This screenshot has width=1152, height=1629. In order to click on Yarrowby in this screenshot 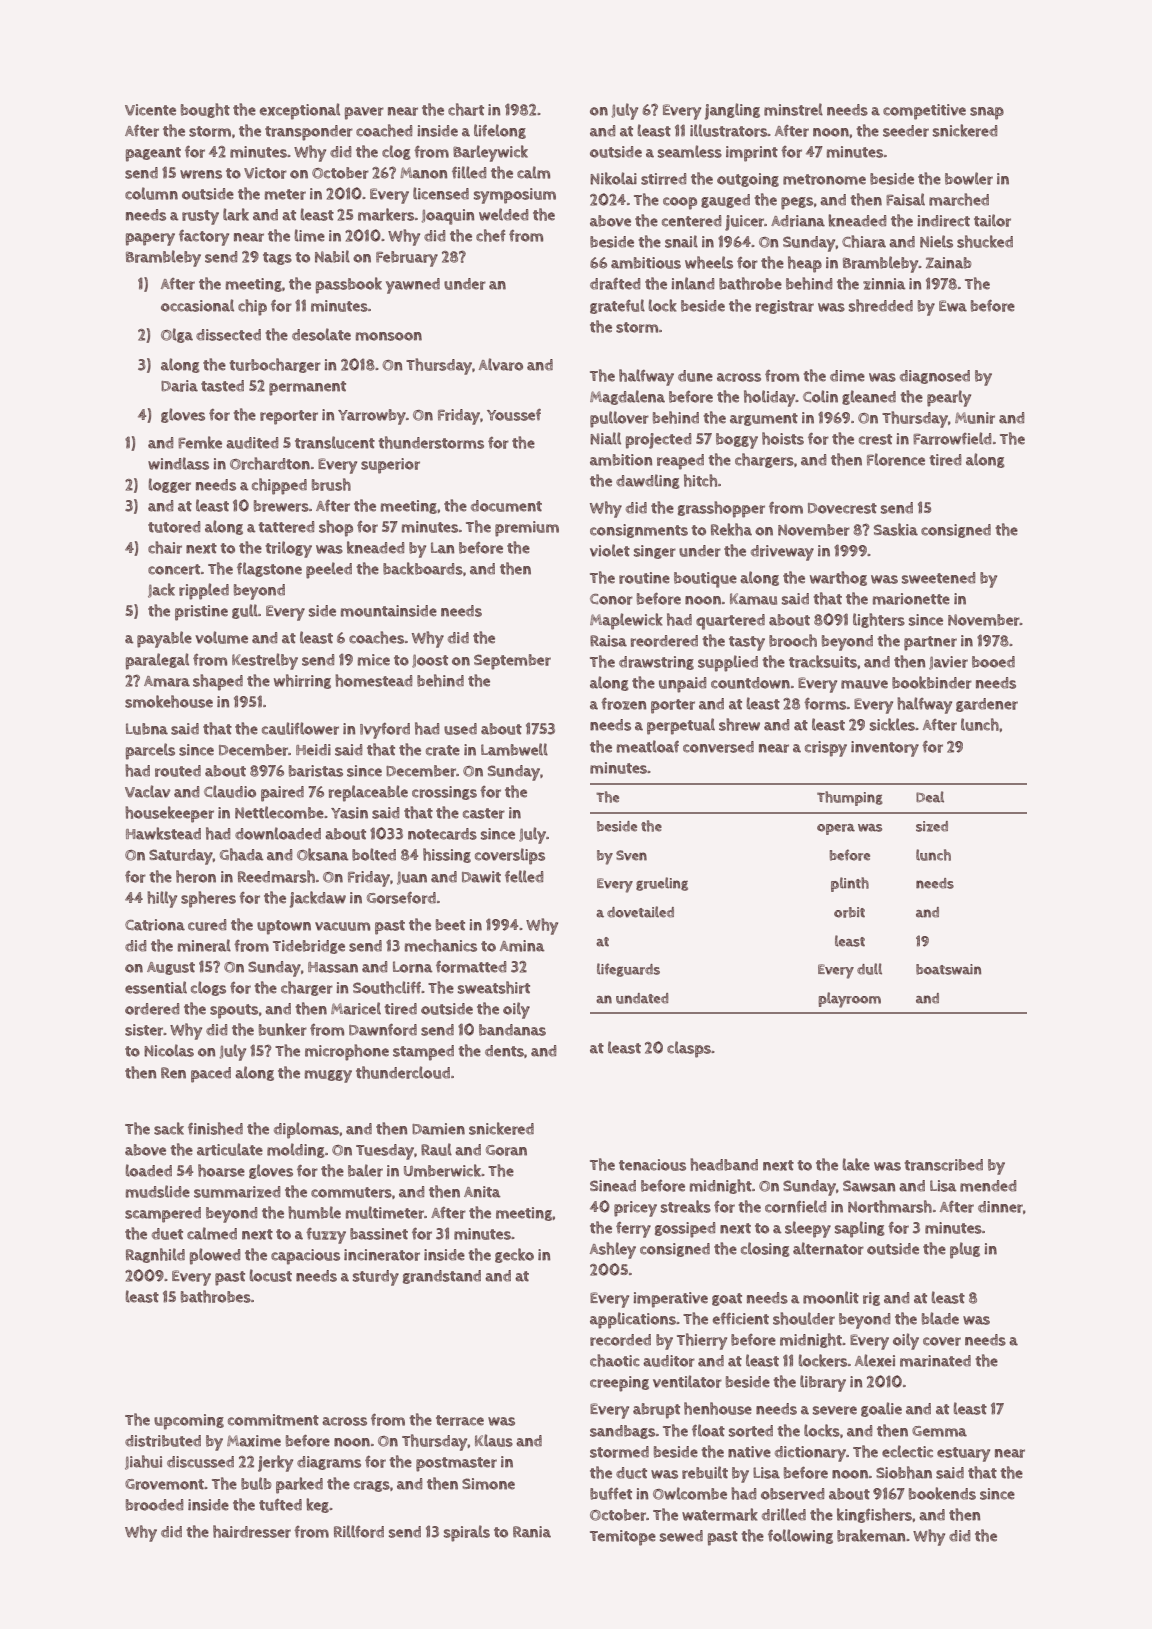, I will do `click(372, 417)`.
